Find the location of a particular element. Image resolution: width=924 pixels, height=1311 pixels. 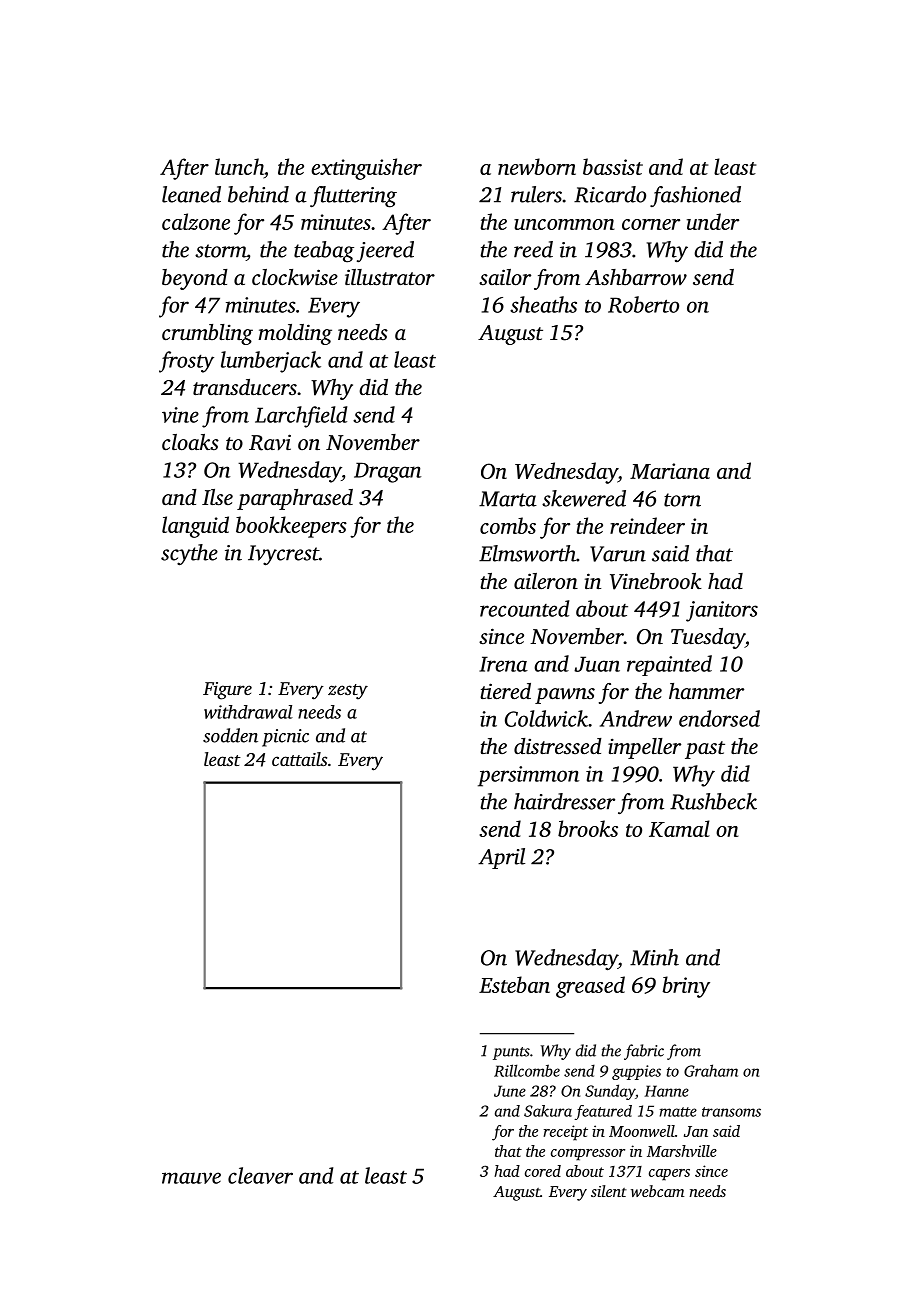

illustrator is located at coordinates (390, 277).
